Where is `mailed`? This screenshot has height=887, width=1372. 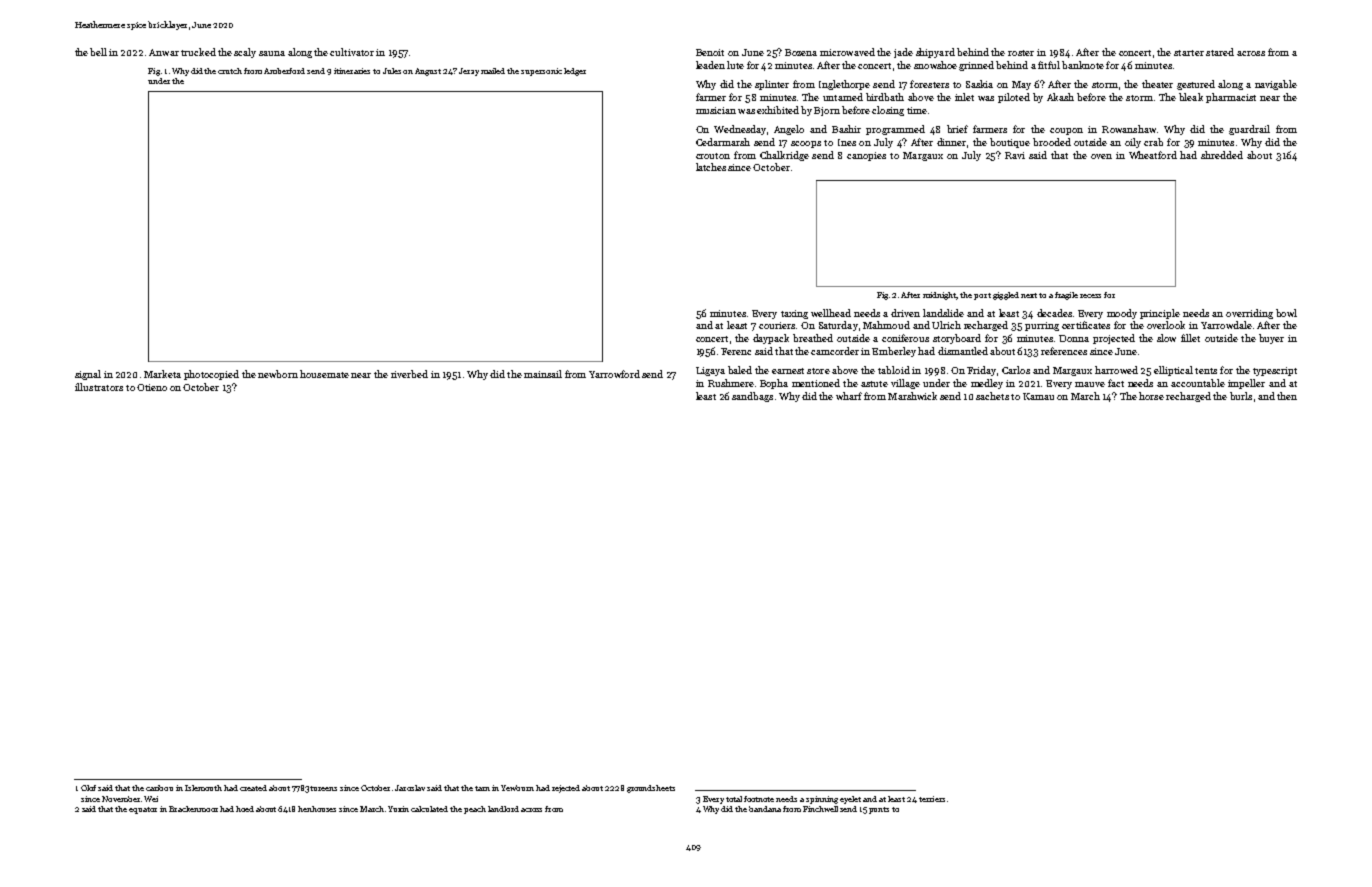
mailed is located at coordinates (493, 71).
